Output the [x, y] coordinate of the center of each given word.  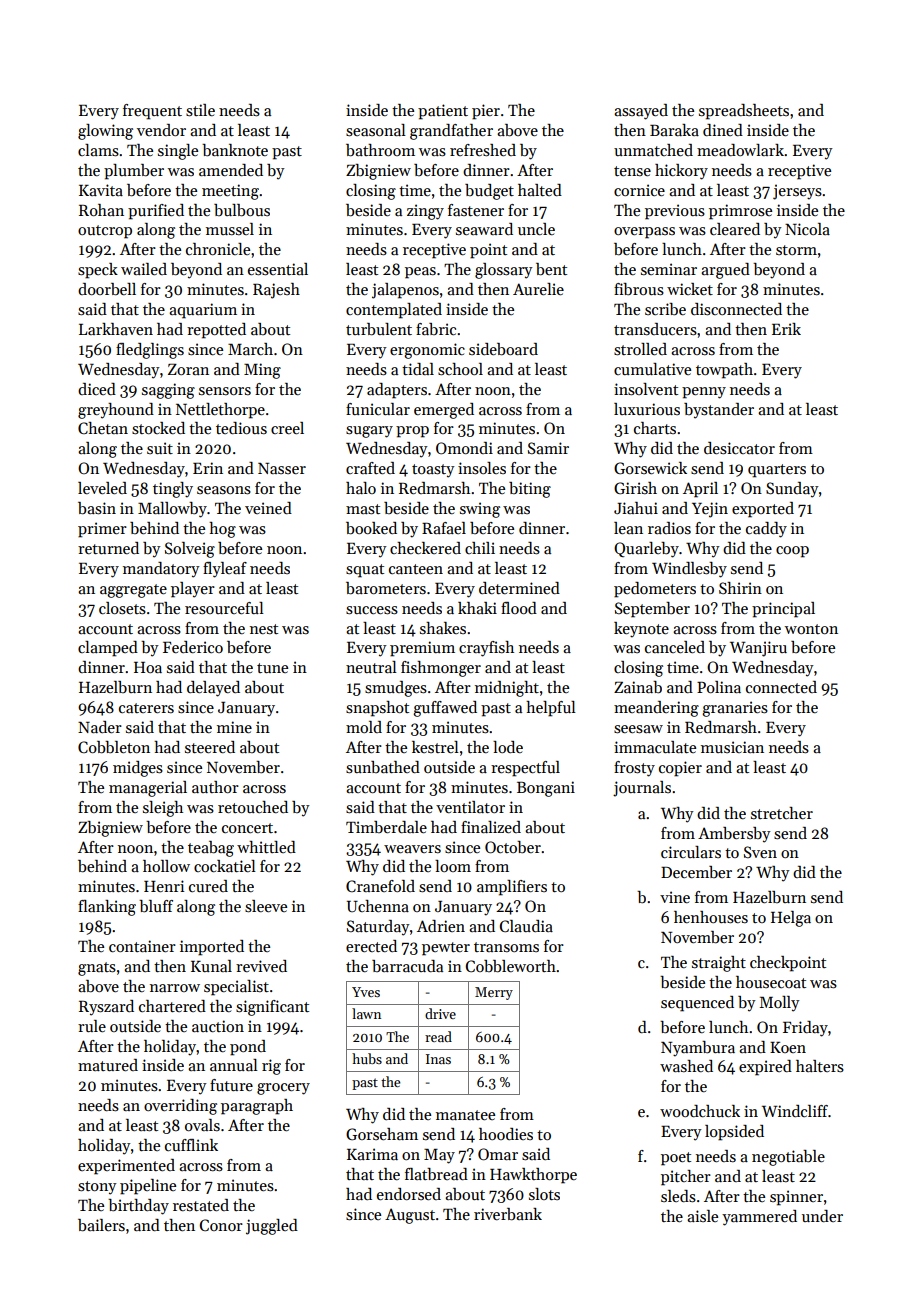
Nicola [807, 229]
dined [723, 130]
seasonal [376, 130]
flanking [107, 908]
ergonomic [427, 351]
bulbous [242, 210]
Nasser [282, 468]
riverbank [508, 1214]
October [513, 847]
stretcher [782, 813]
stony [97, 1188]
